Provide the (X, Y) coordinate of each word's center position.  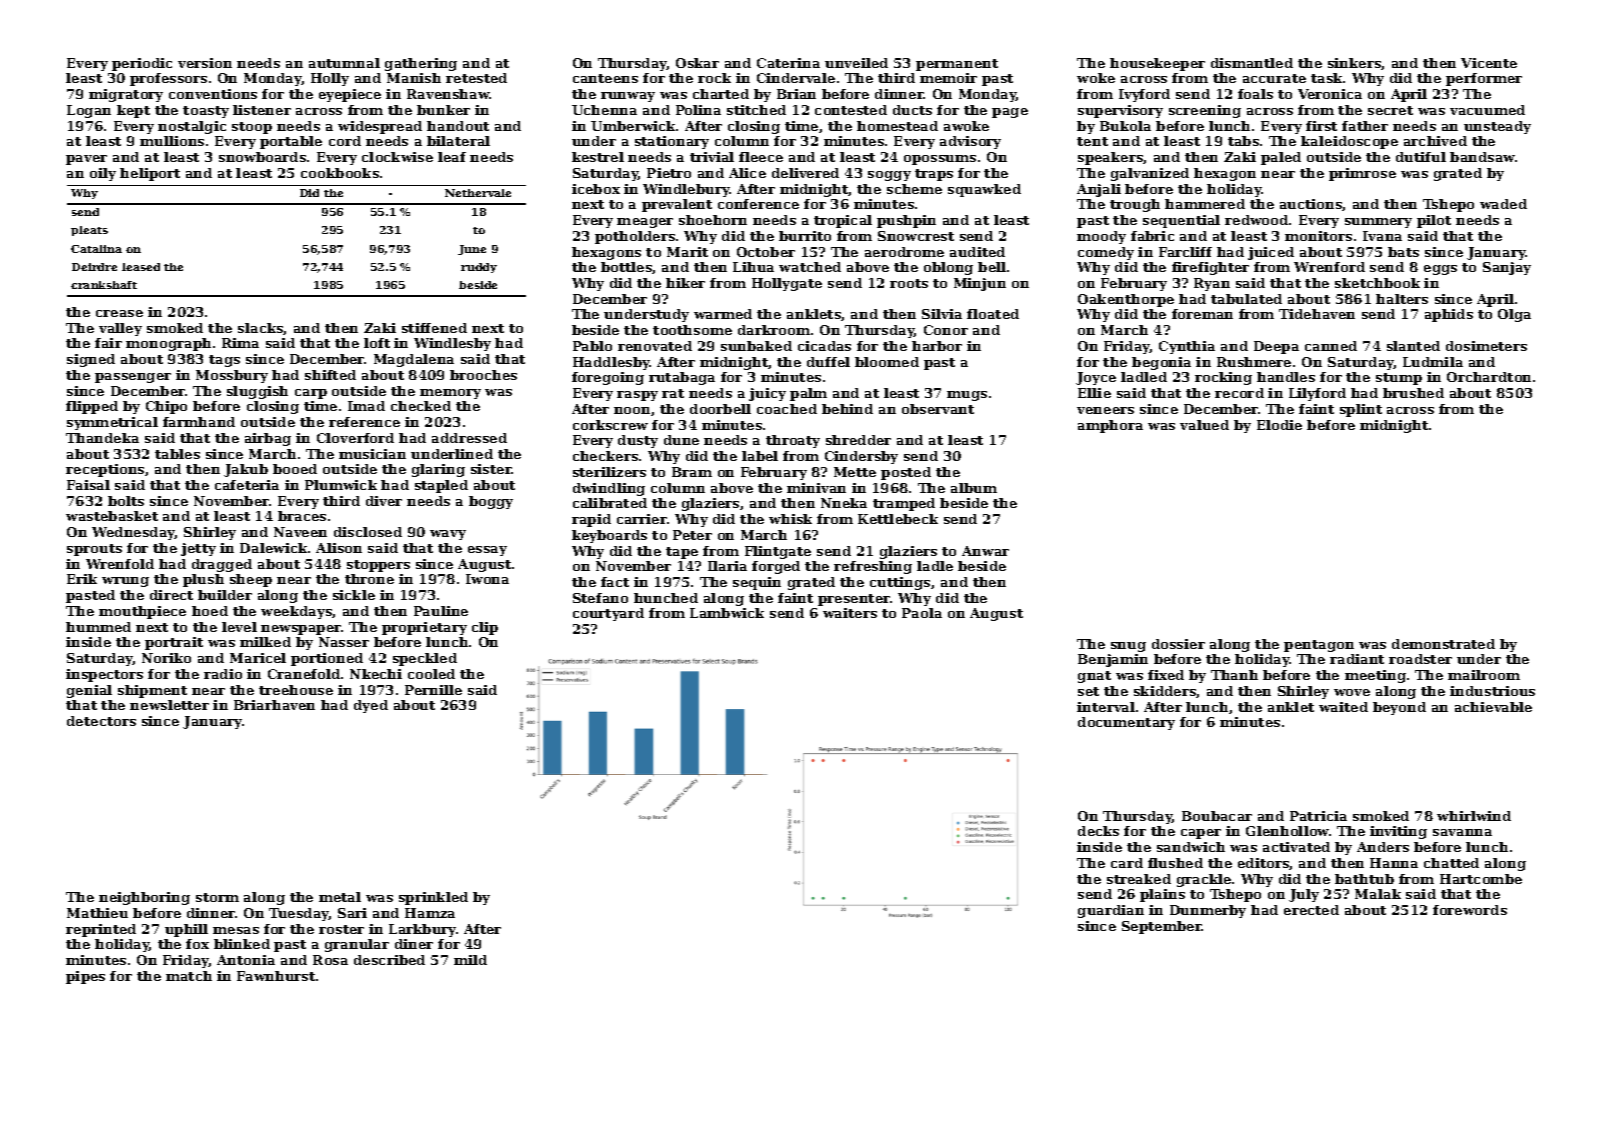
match (189, 976)
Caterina (788, 63)
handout (458, 126)
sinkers (1355, 64)
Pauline (441, 611)
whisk (790, 519)
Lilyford (1317, 394)
